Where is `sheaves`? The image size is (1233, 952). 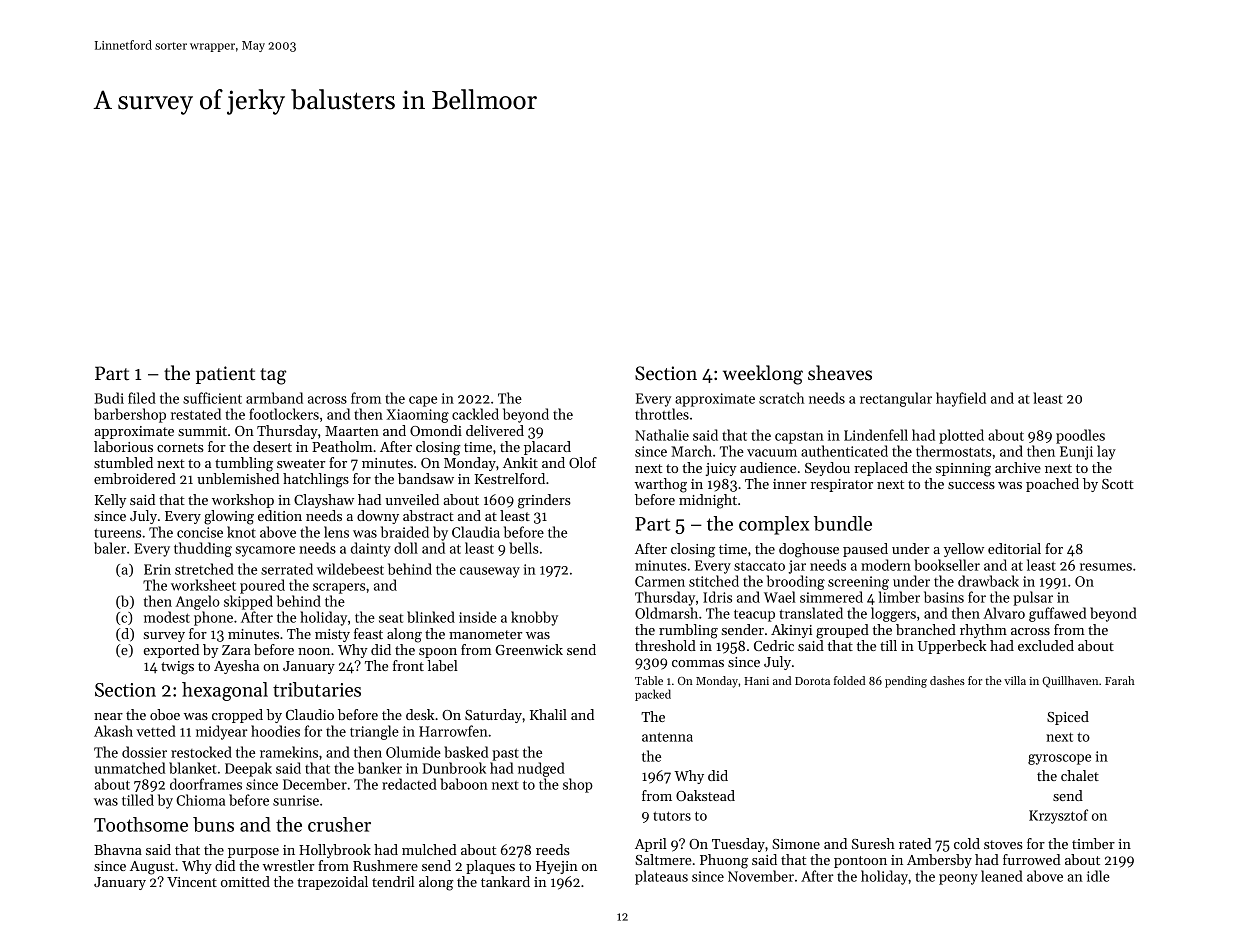
sheaves is located at coordinates (840, 372).
